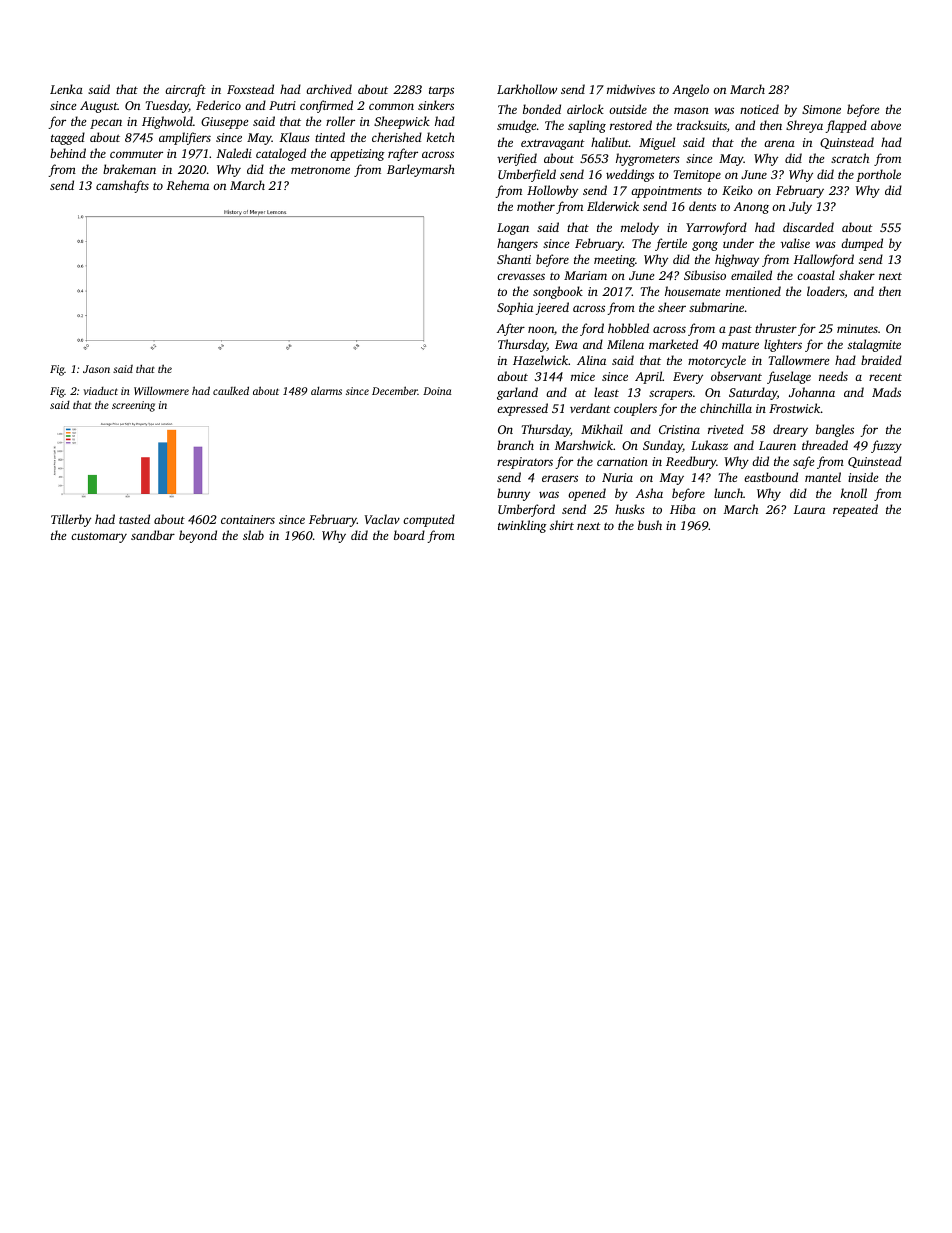  Describe the element at coordinates (525, 463) in the screenshot. I see `respirators` at that location.
